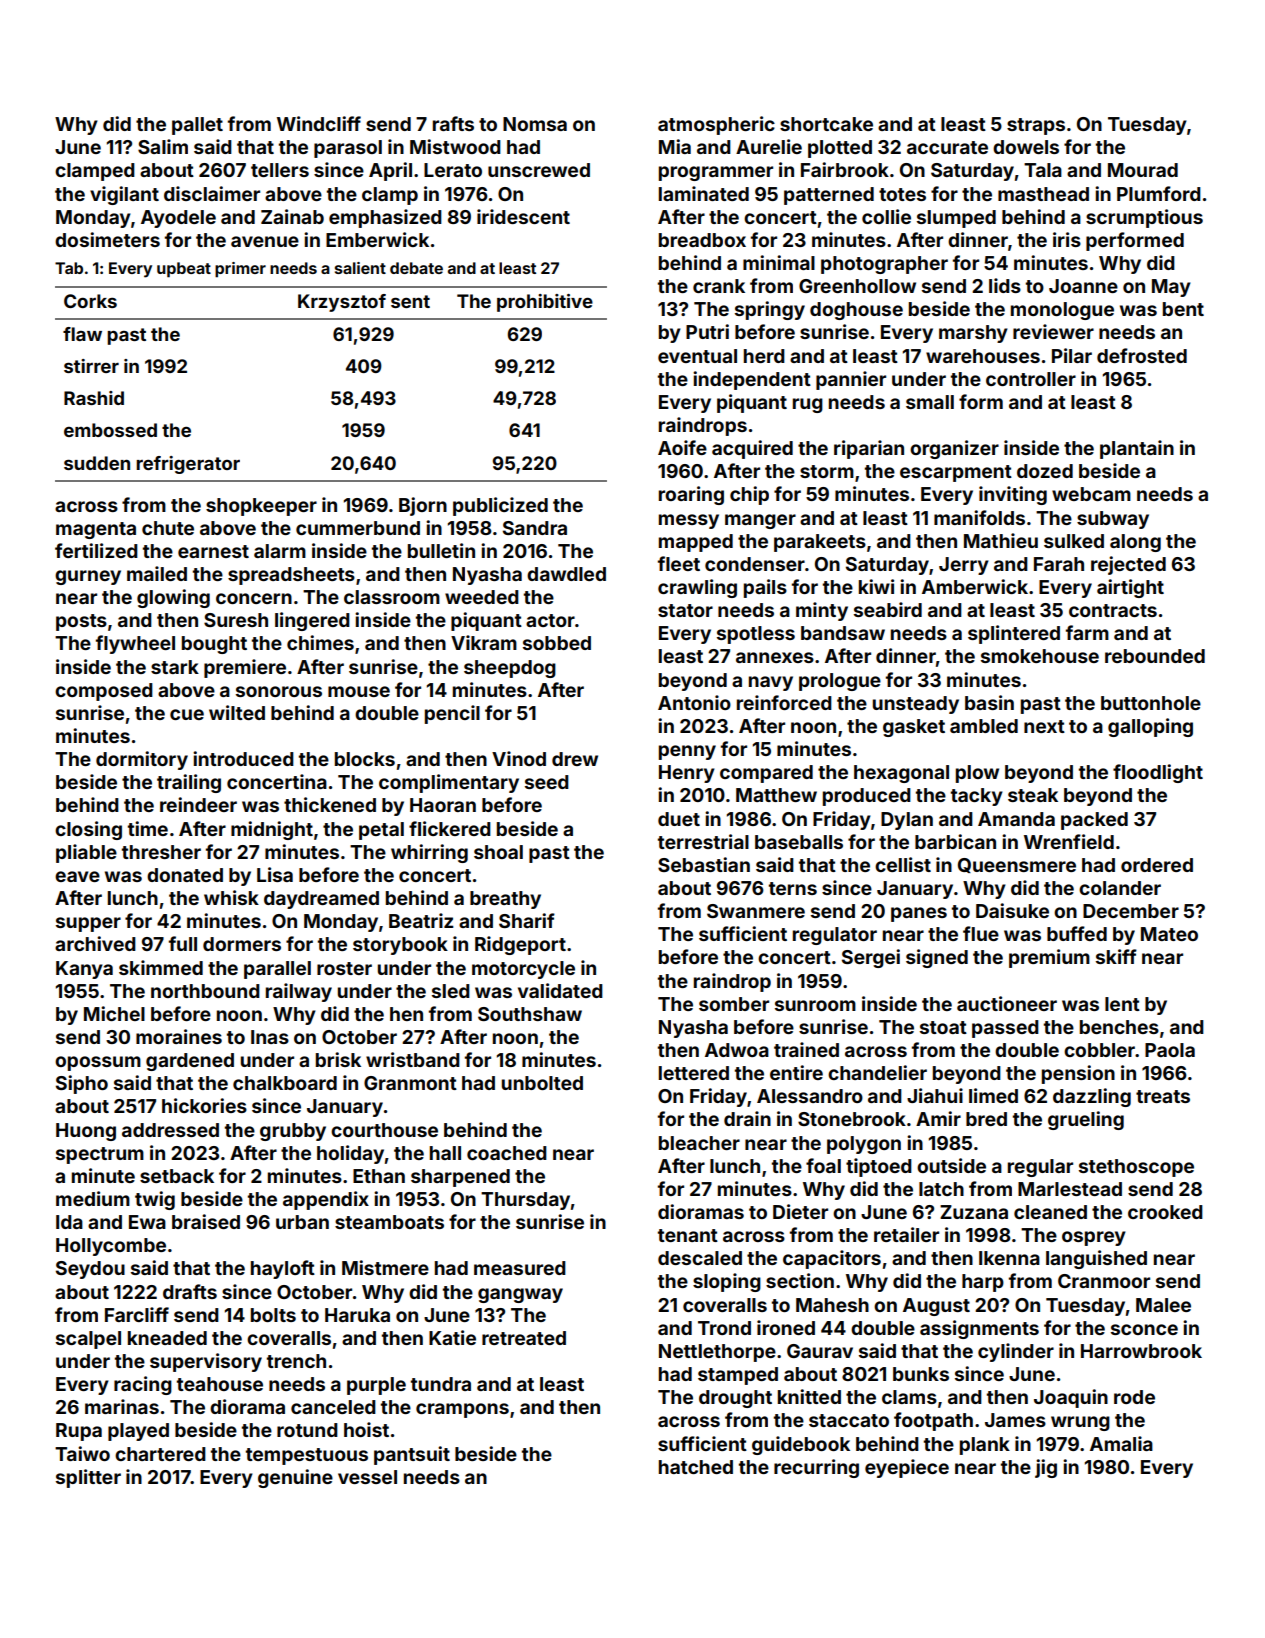 Image resolution: width=1265 pixels, height=1638 pixels. I want to click on kneaded, so click(167, 1338).
